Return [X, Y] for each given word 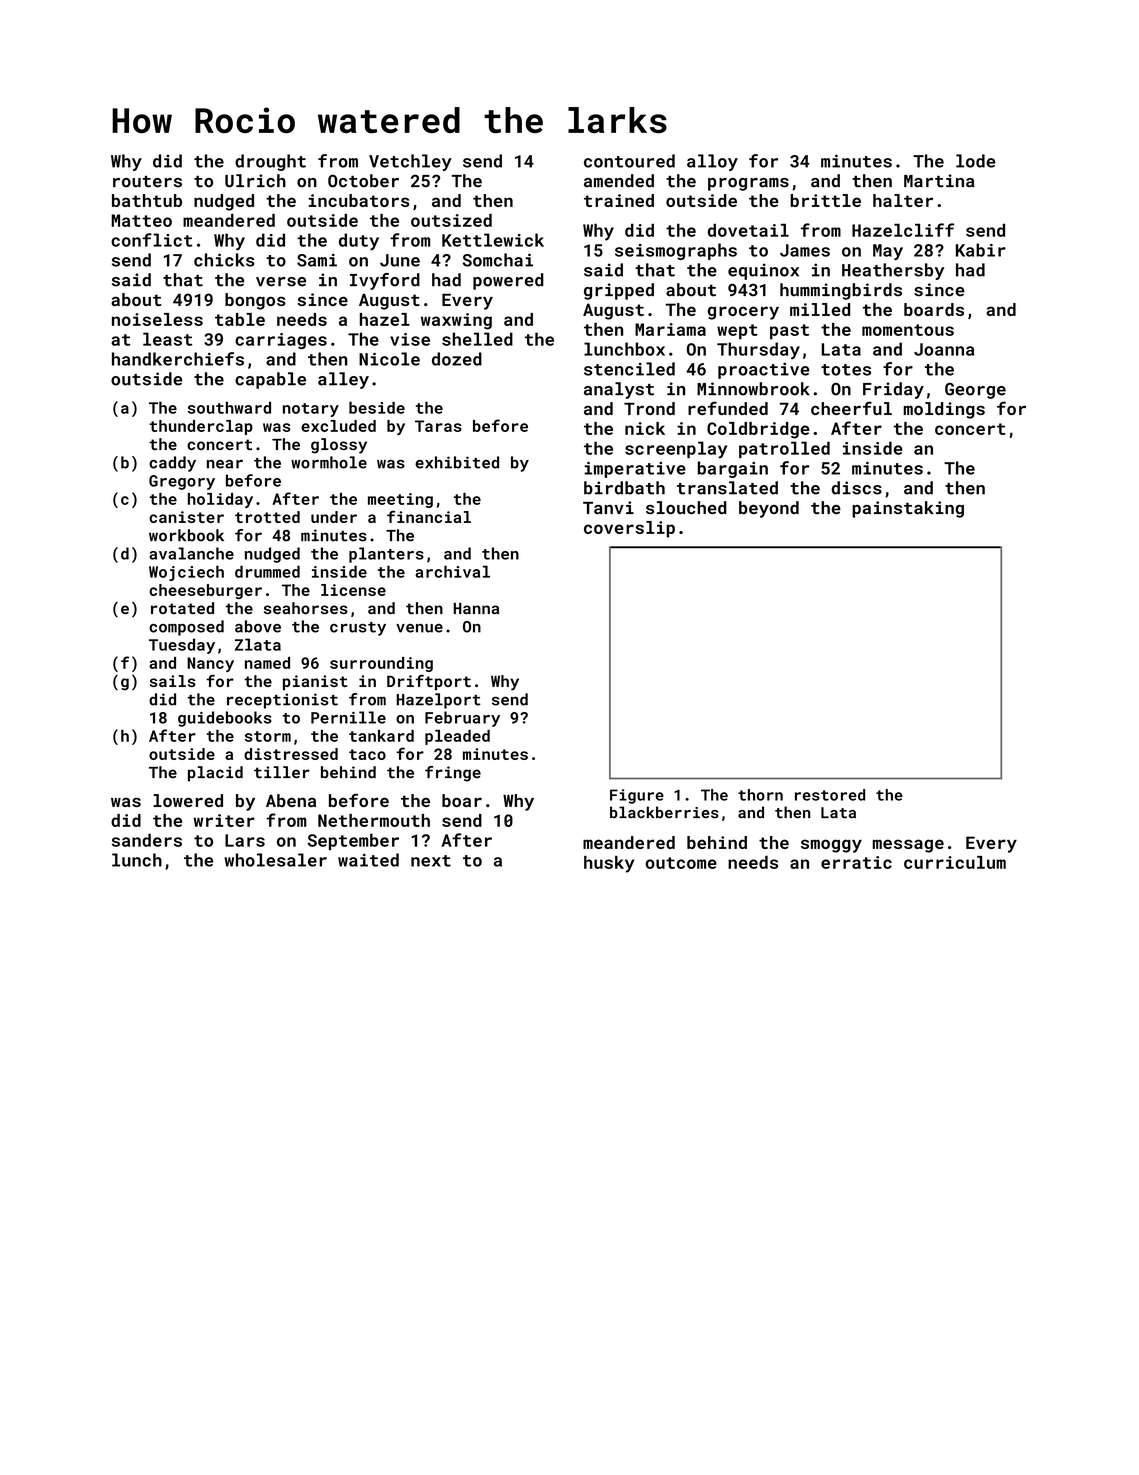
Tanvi [608, 507]
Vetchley [410, 162]
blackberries [664, 812]
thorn [760, 795]
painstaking [908, 509]
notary [311, 410]
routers [147, 182]
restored [830, 795]
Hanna [476, 608]
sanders [147, 840]
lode [976, 161]
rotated [182, 608]
